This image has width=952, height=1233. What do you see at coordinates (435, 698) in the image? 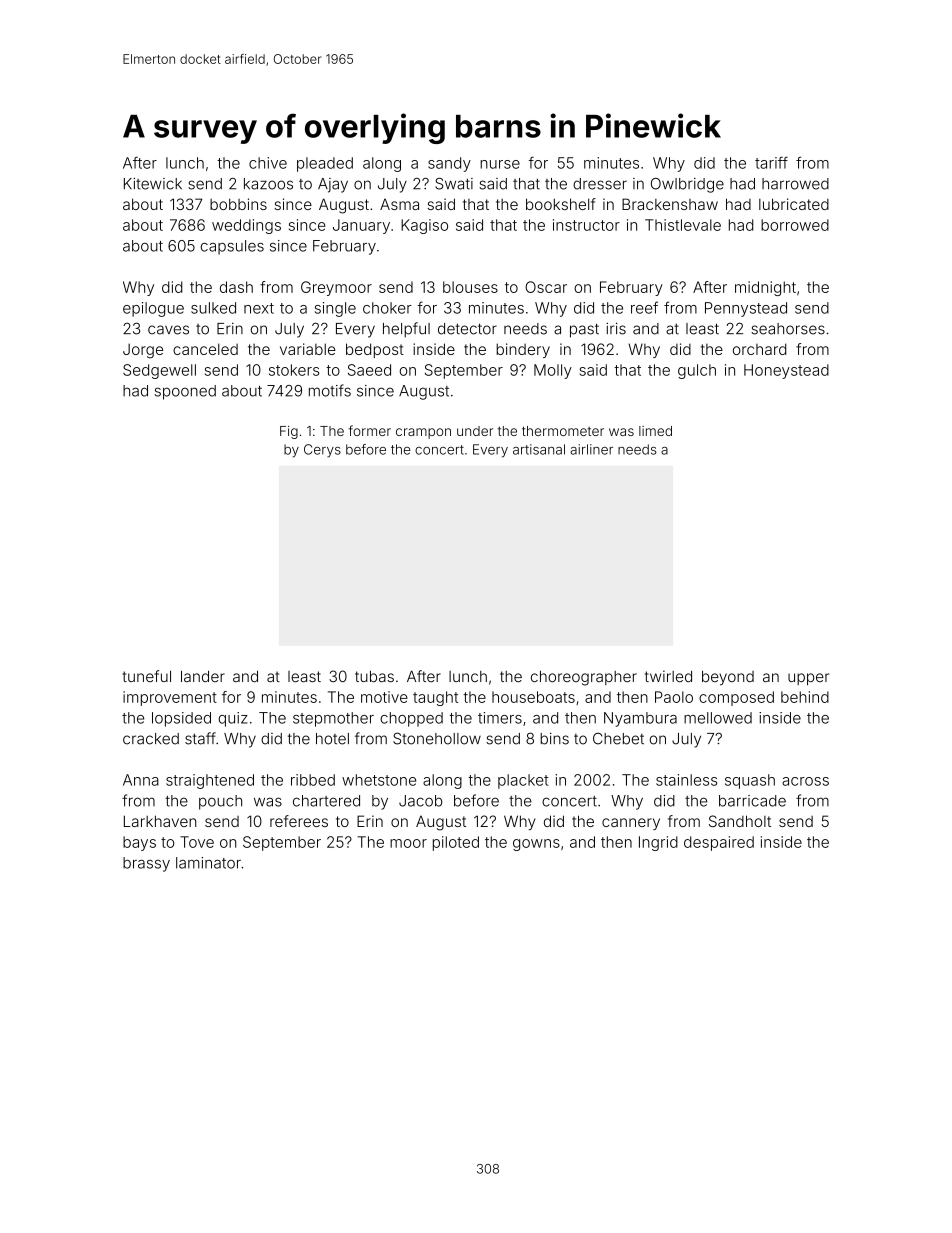
I see `taught` at bounding box center [435, 698].
